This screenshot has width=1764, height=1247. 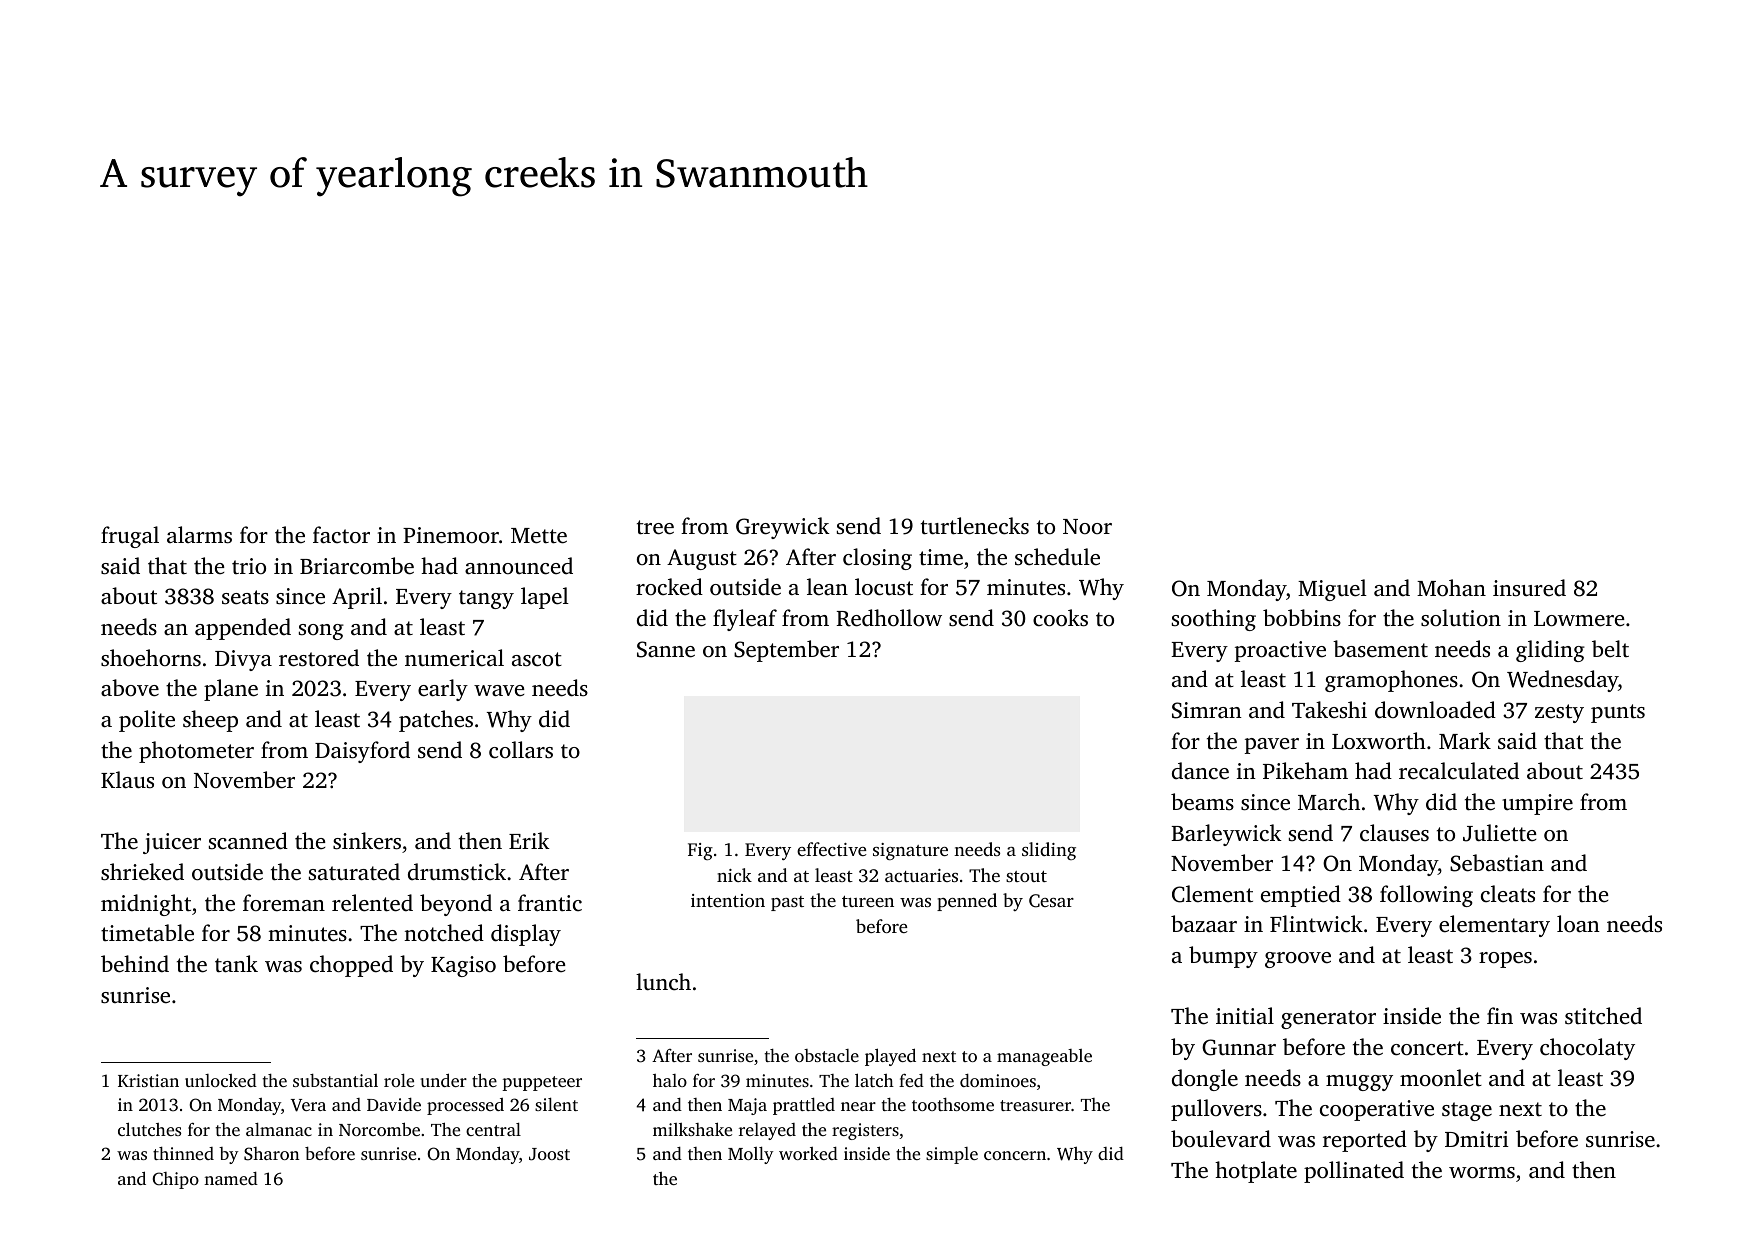 What do you see at coordinates (751, 1155) in the screenshot?
I see `Molly` at bounding box center [751, 1155].
